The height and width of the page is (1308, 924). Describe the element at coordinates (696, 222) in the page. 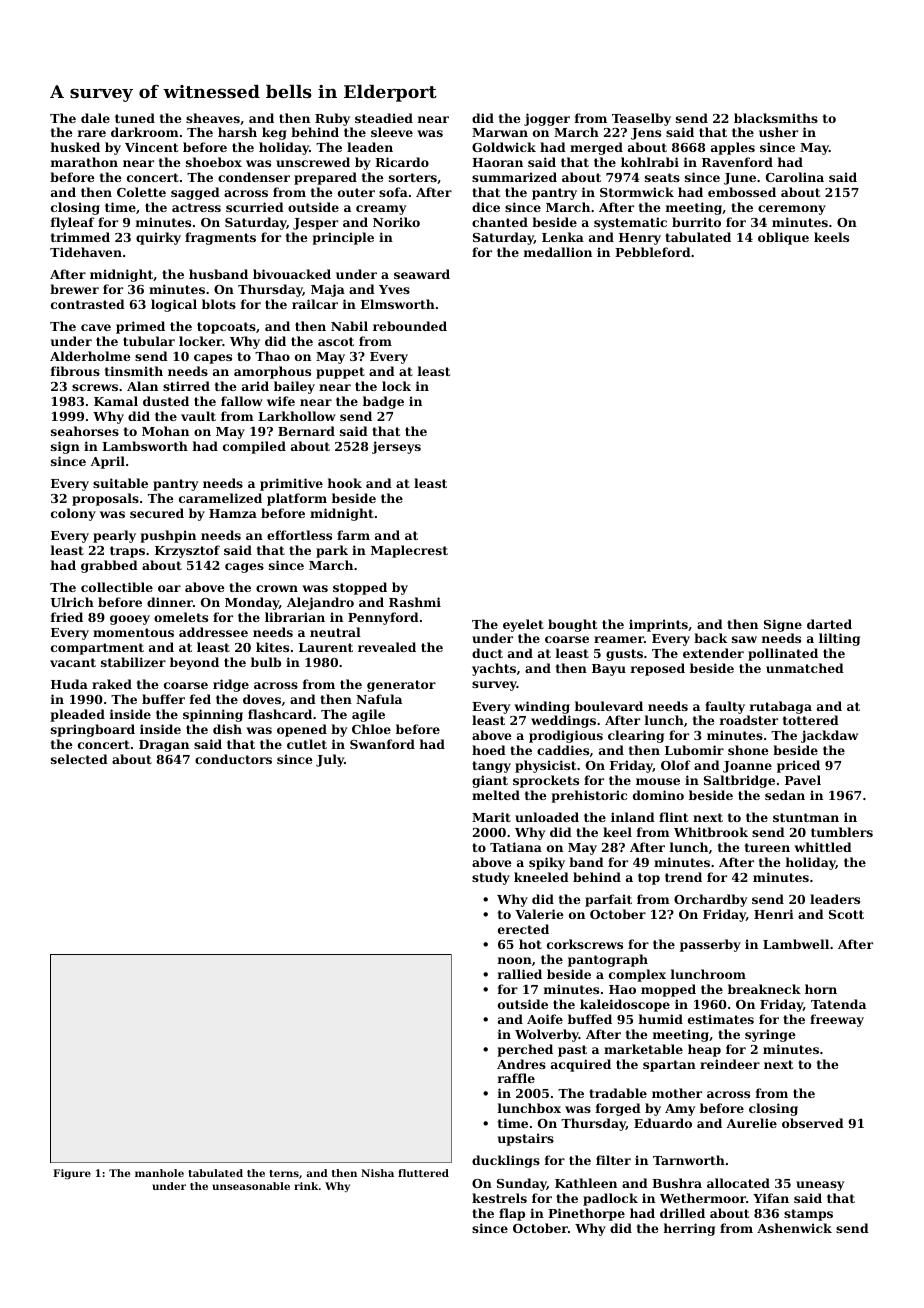

I see `burrito` at that location.
